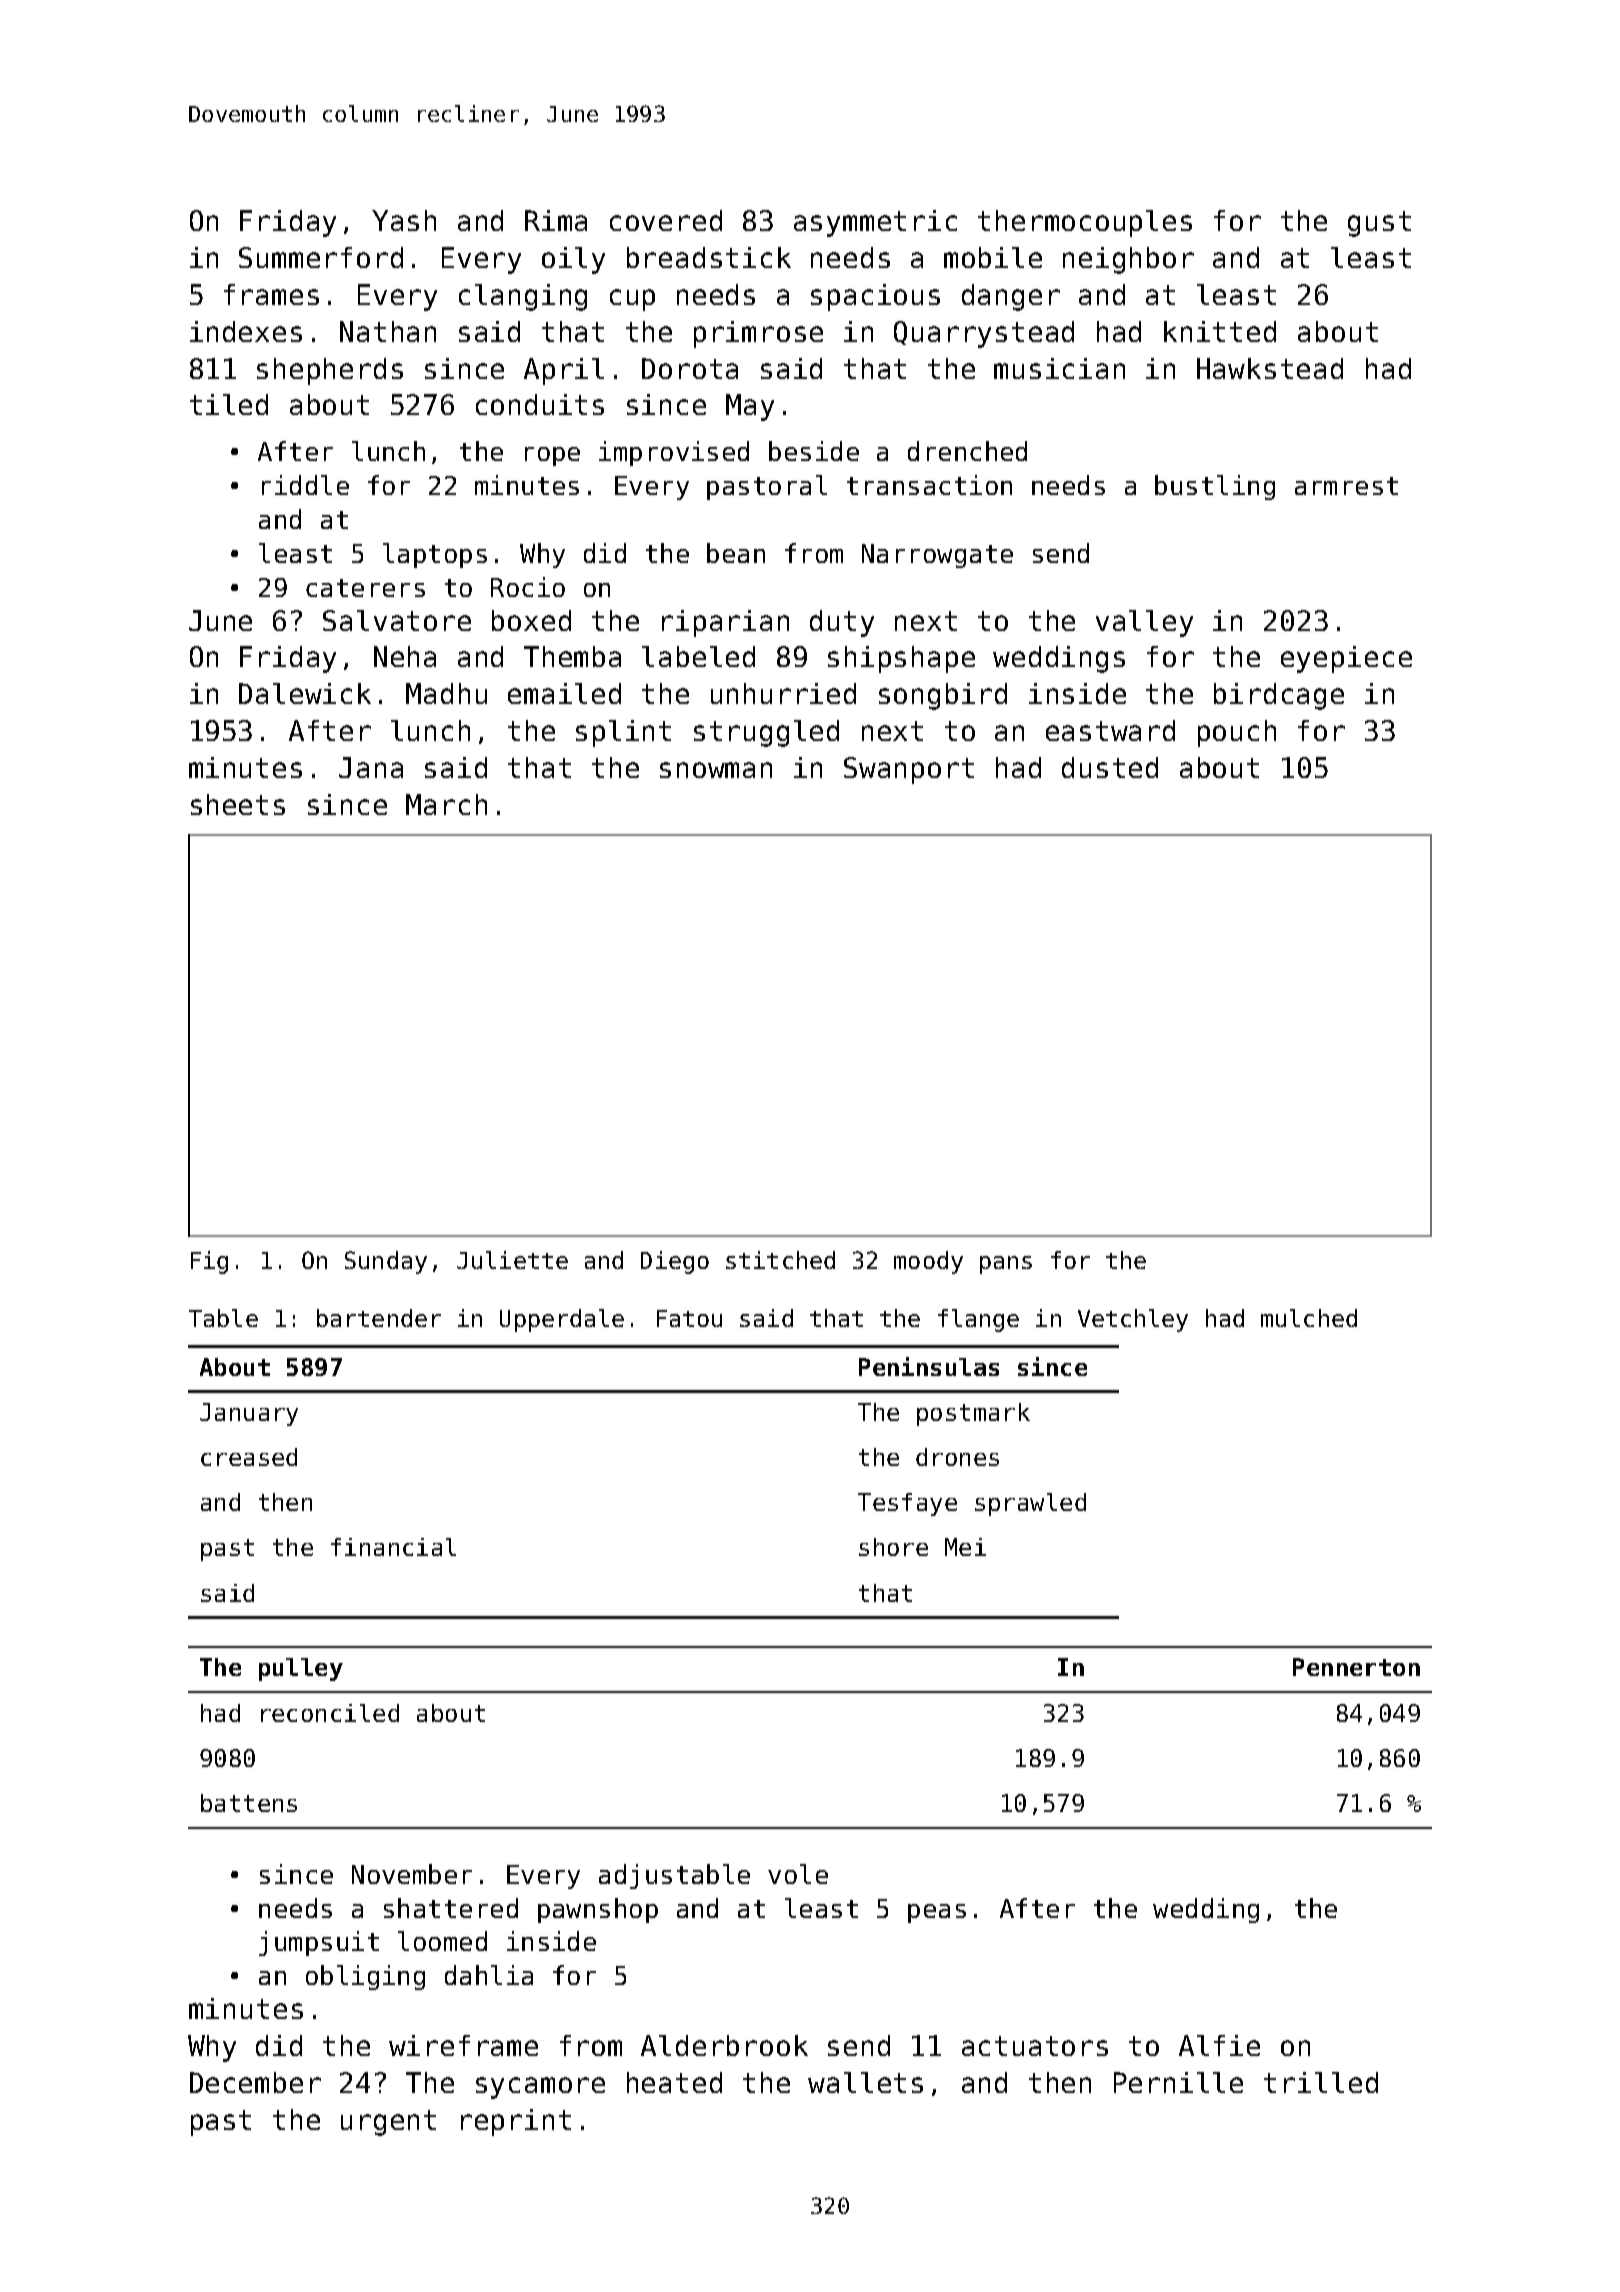  I want to click on shepherds, so click(330, 371).
